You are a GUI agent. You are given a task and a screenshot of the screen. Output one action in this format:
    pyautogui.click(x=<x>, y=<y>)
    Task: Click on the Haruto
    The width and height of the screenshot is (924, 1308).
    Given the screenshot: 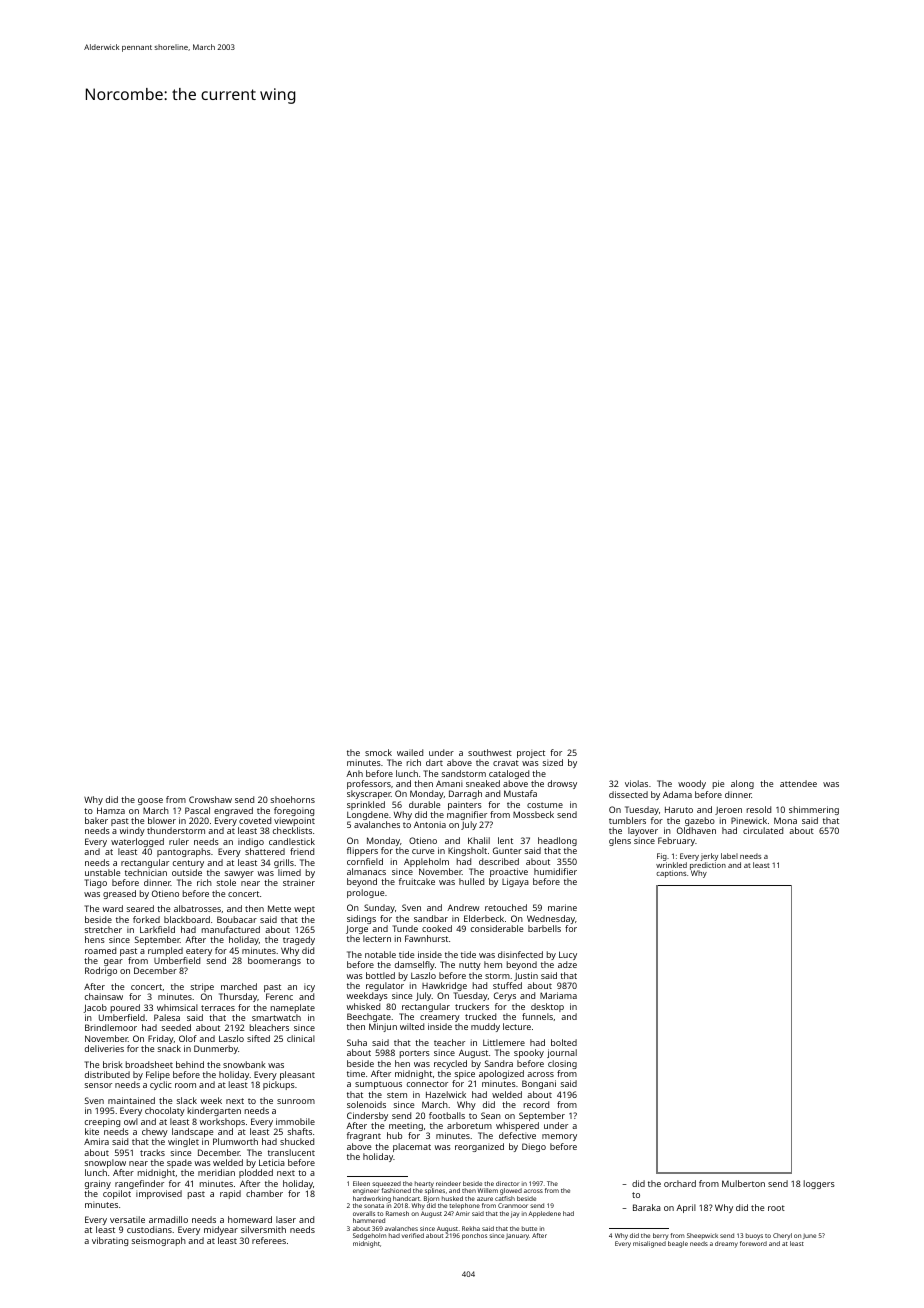 What is the action you would take?
    pyautogui.click(x=679, y=809)
